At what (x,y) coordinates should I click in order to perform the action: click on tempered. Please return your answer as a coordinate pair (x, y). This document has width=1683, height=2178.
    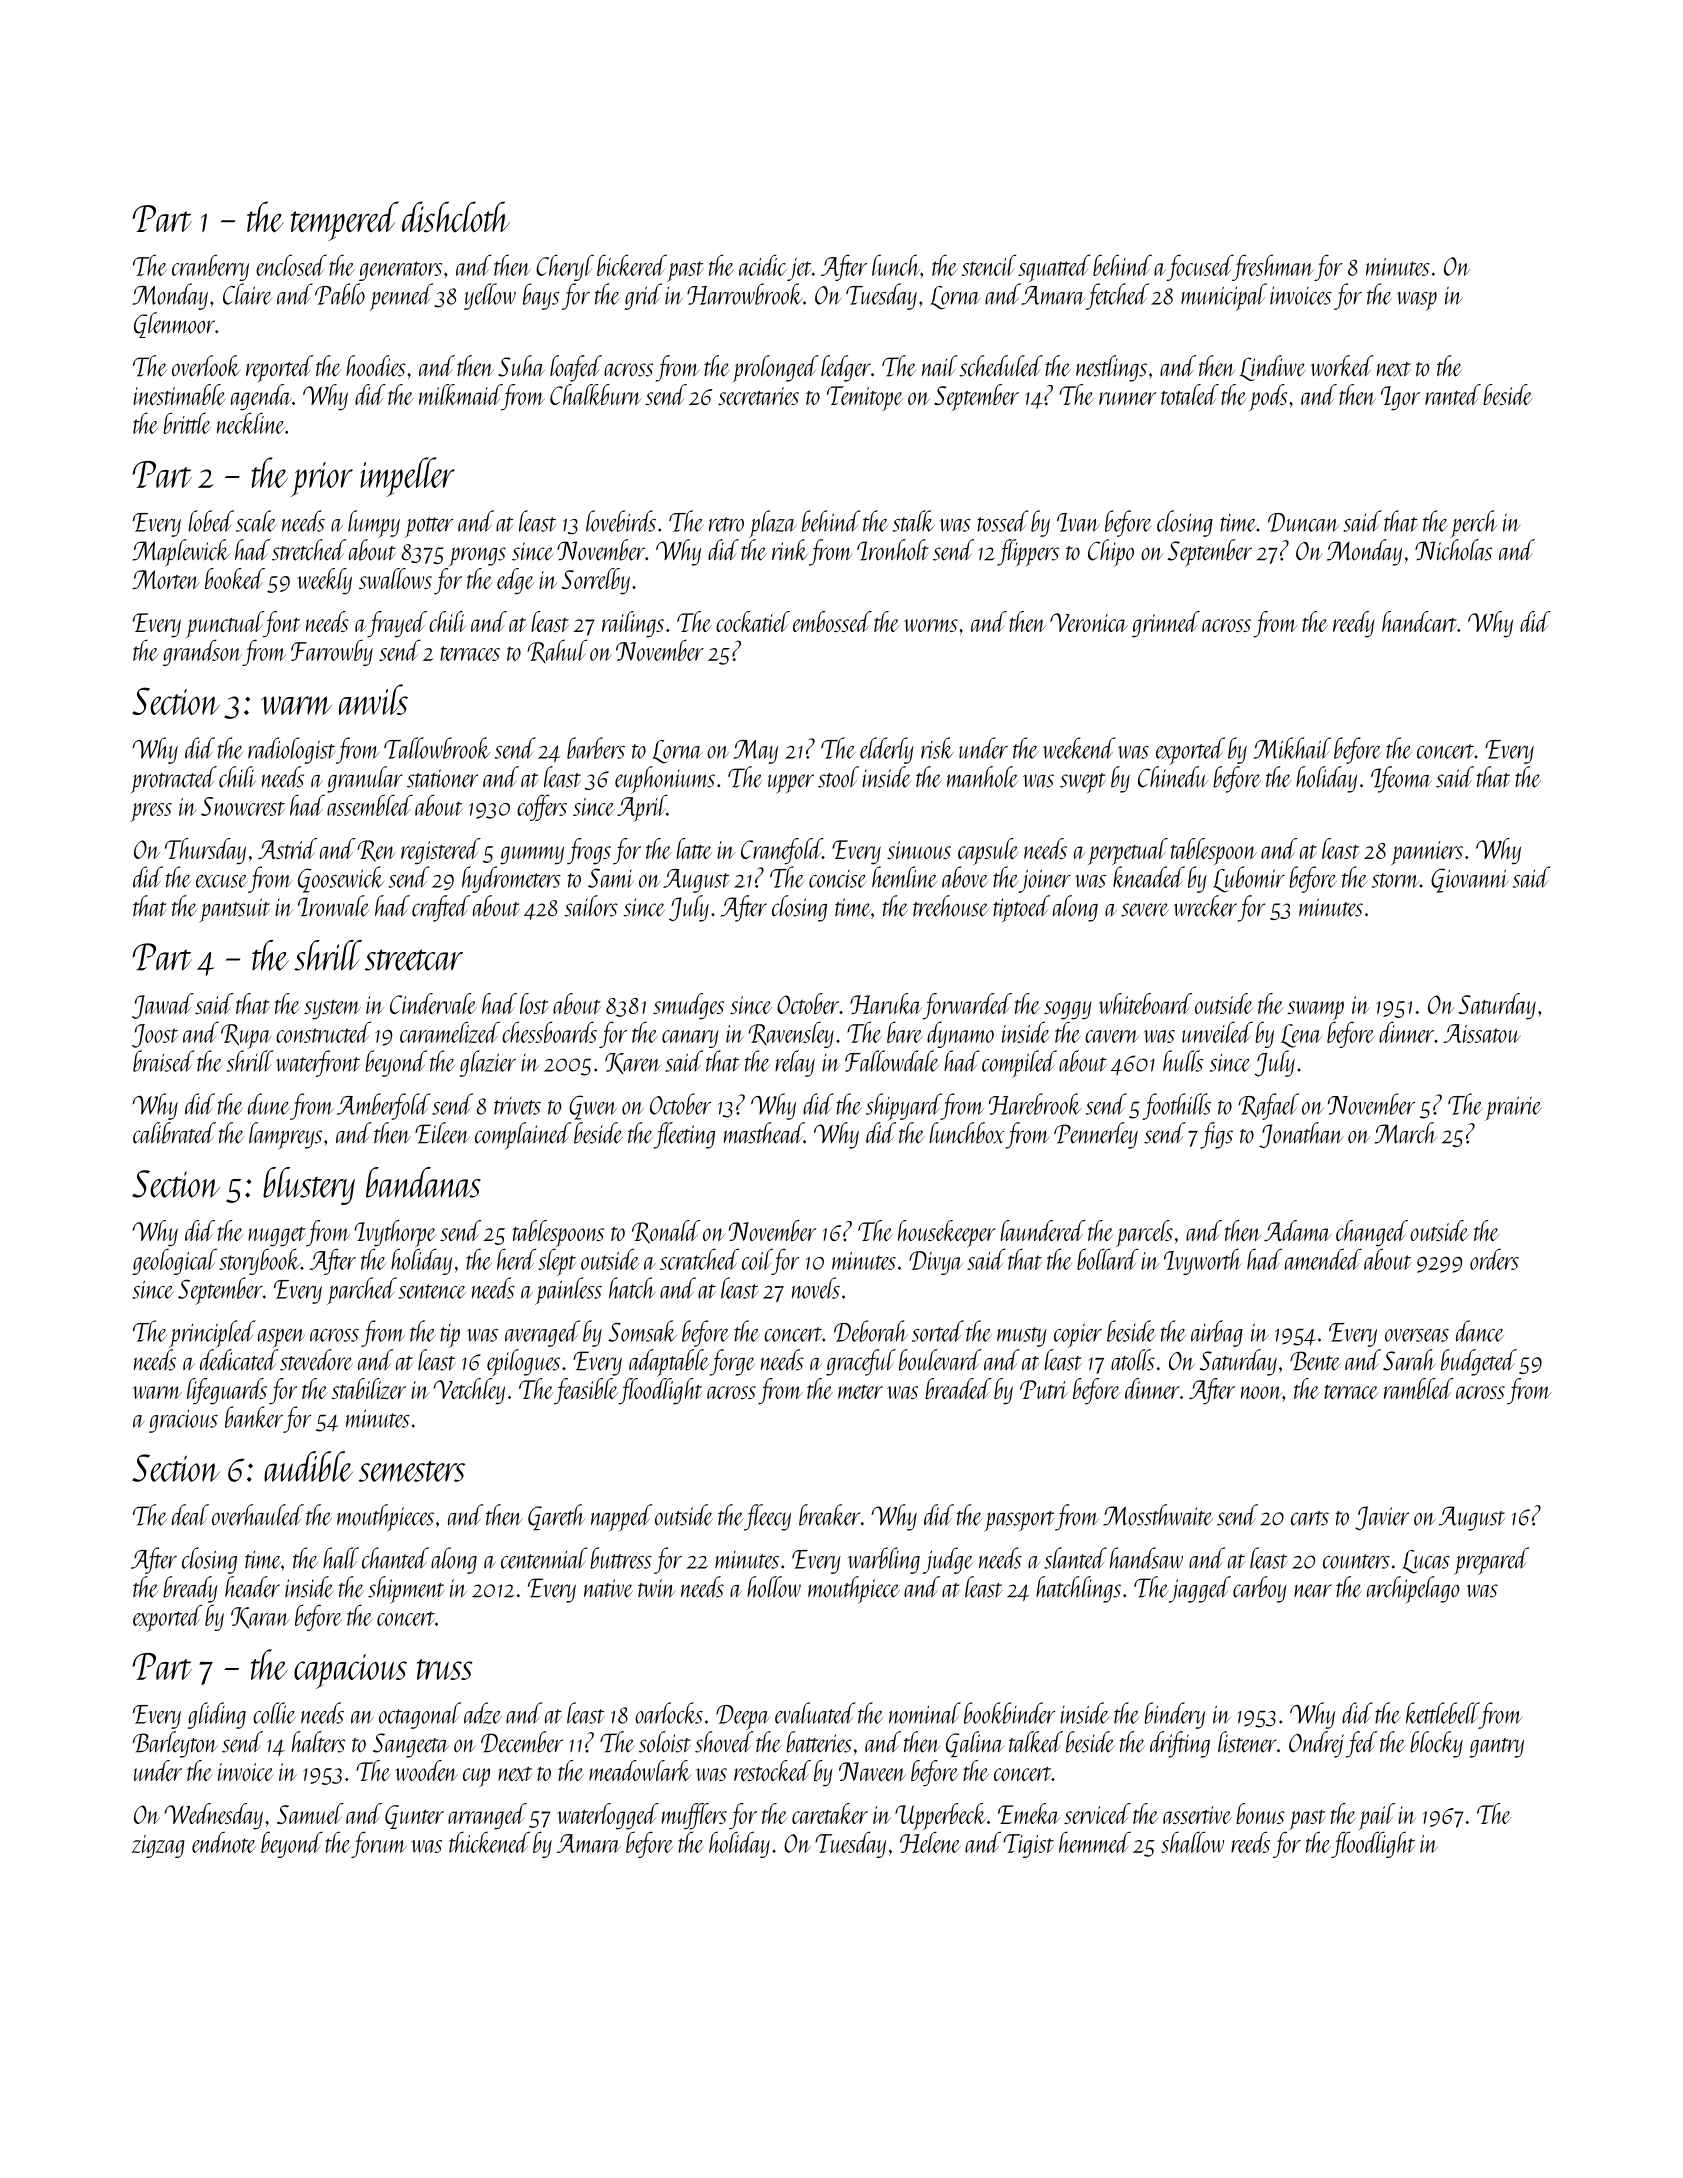
    Looking at the image, I should click on (345, 221).
